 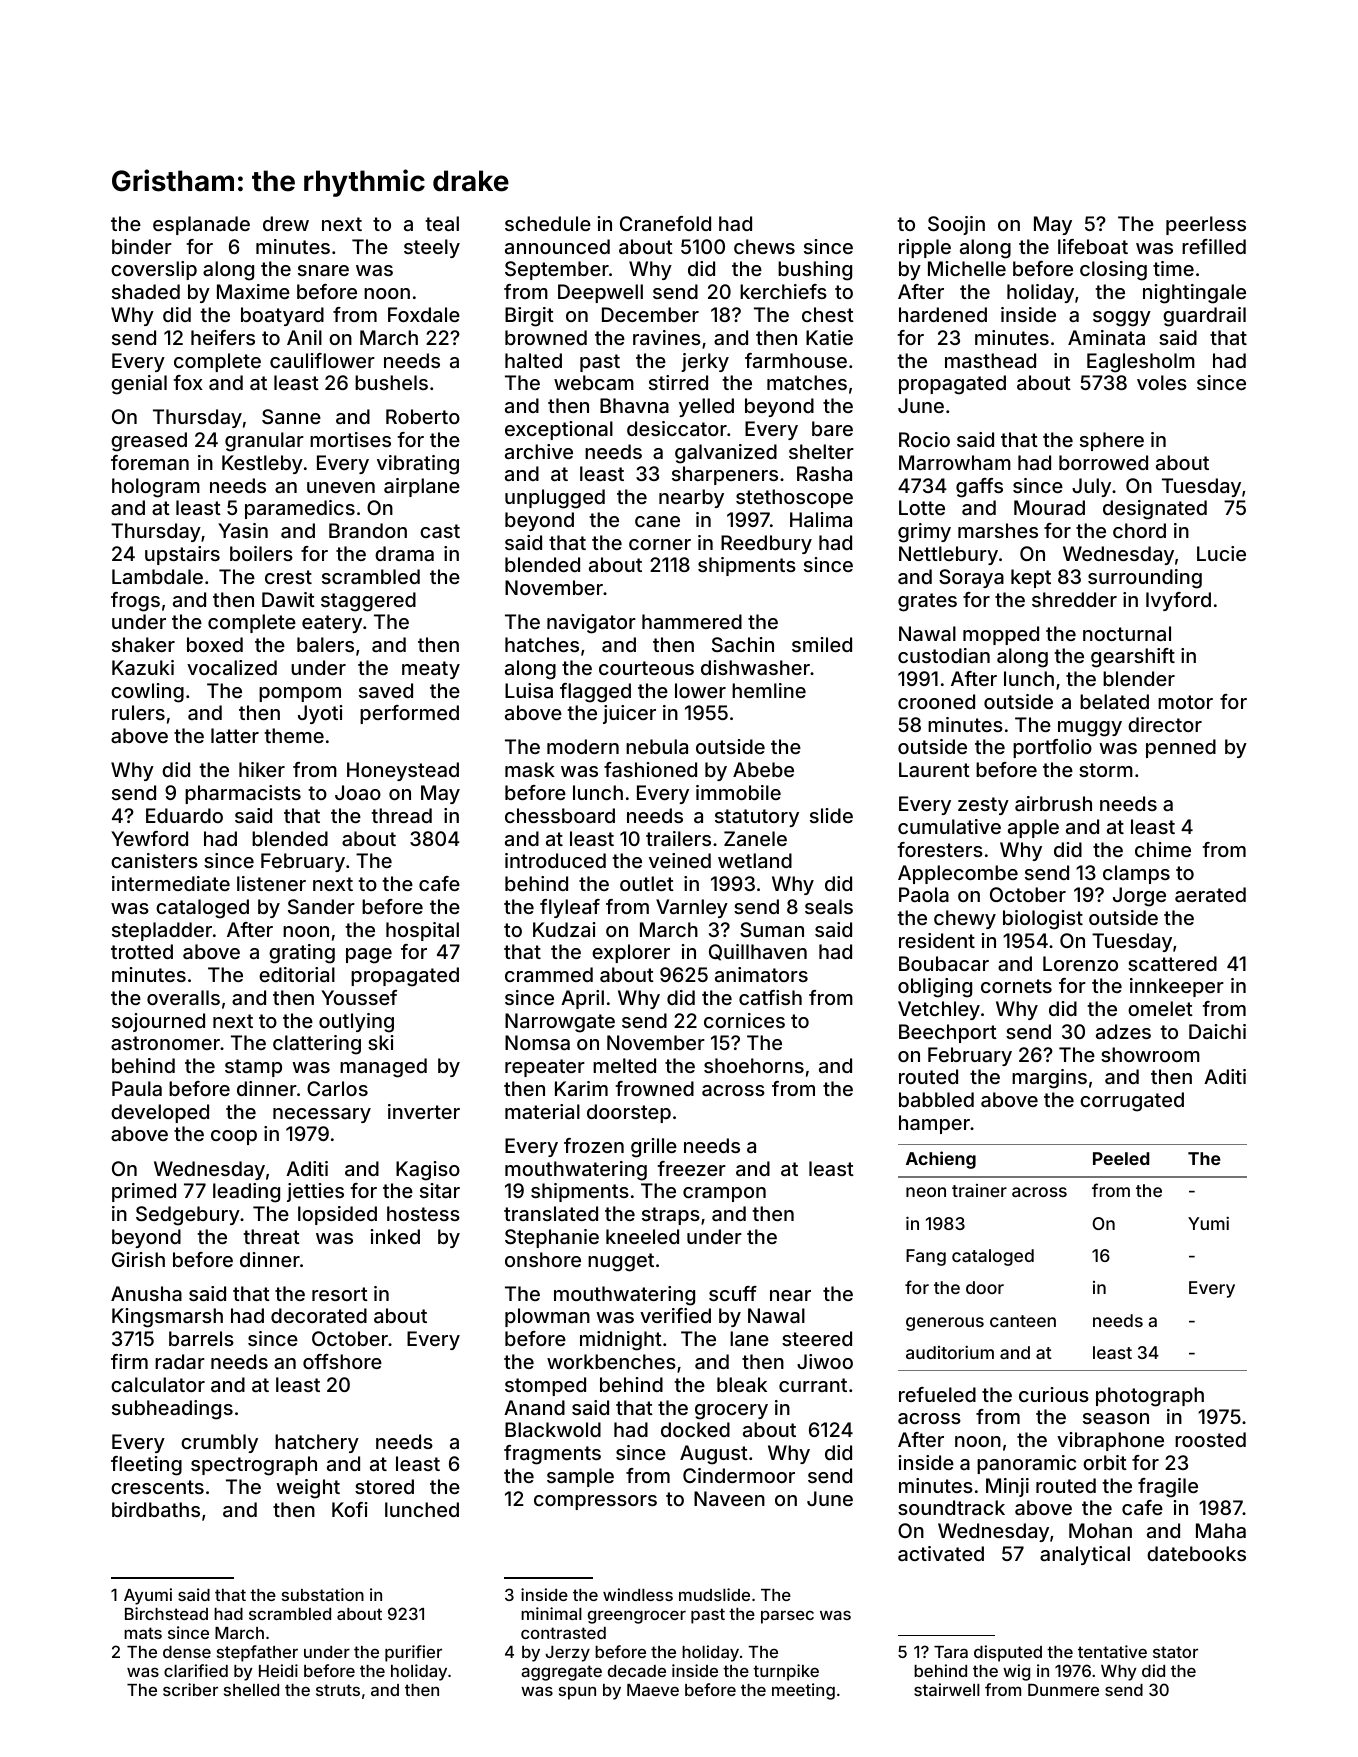 What do you see at coordinates (158, 1022) in the page?
I see `sojourned` at bounding box center [158, 1022].
